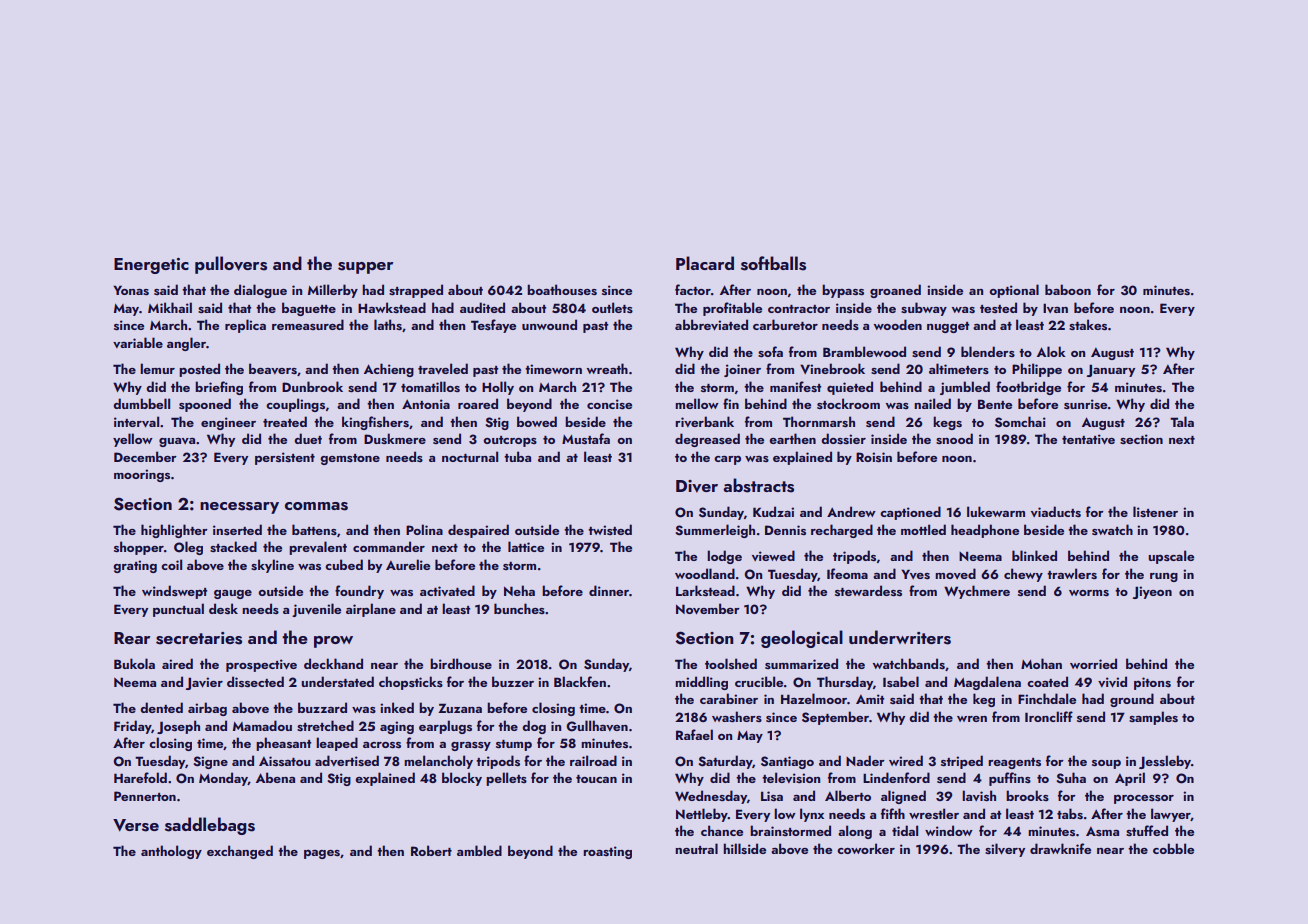 Image resolution: width=1308 pixels, height=924 pixels. I want to click on Rear, so click(132, 638).
